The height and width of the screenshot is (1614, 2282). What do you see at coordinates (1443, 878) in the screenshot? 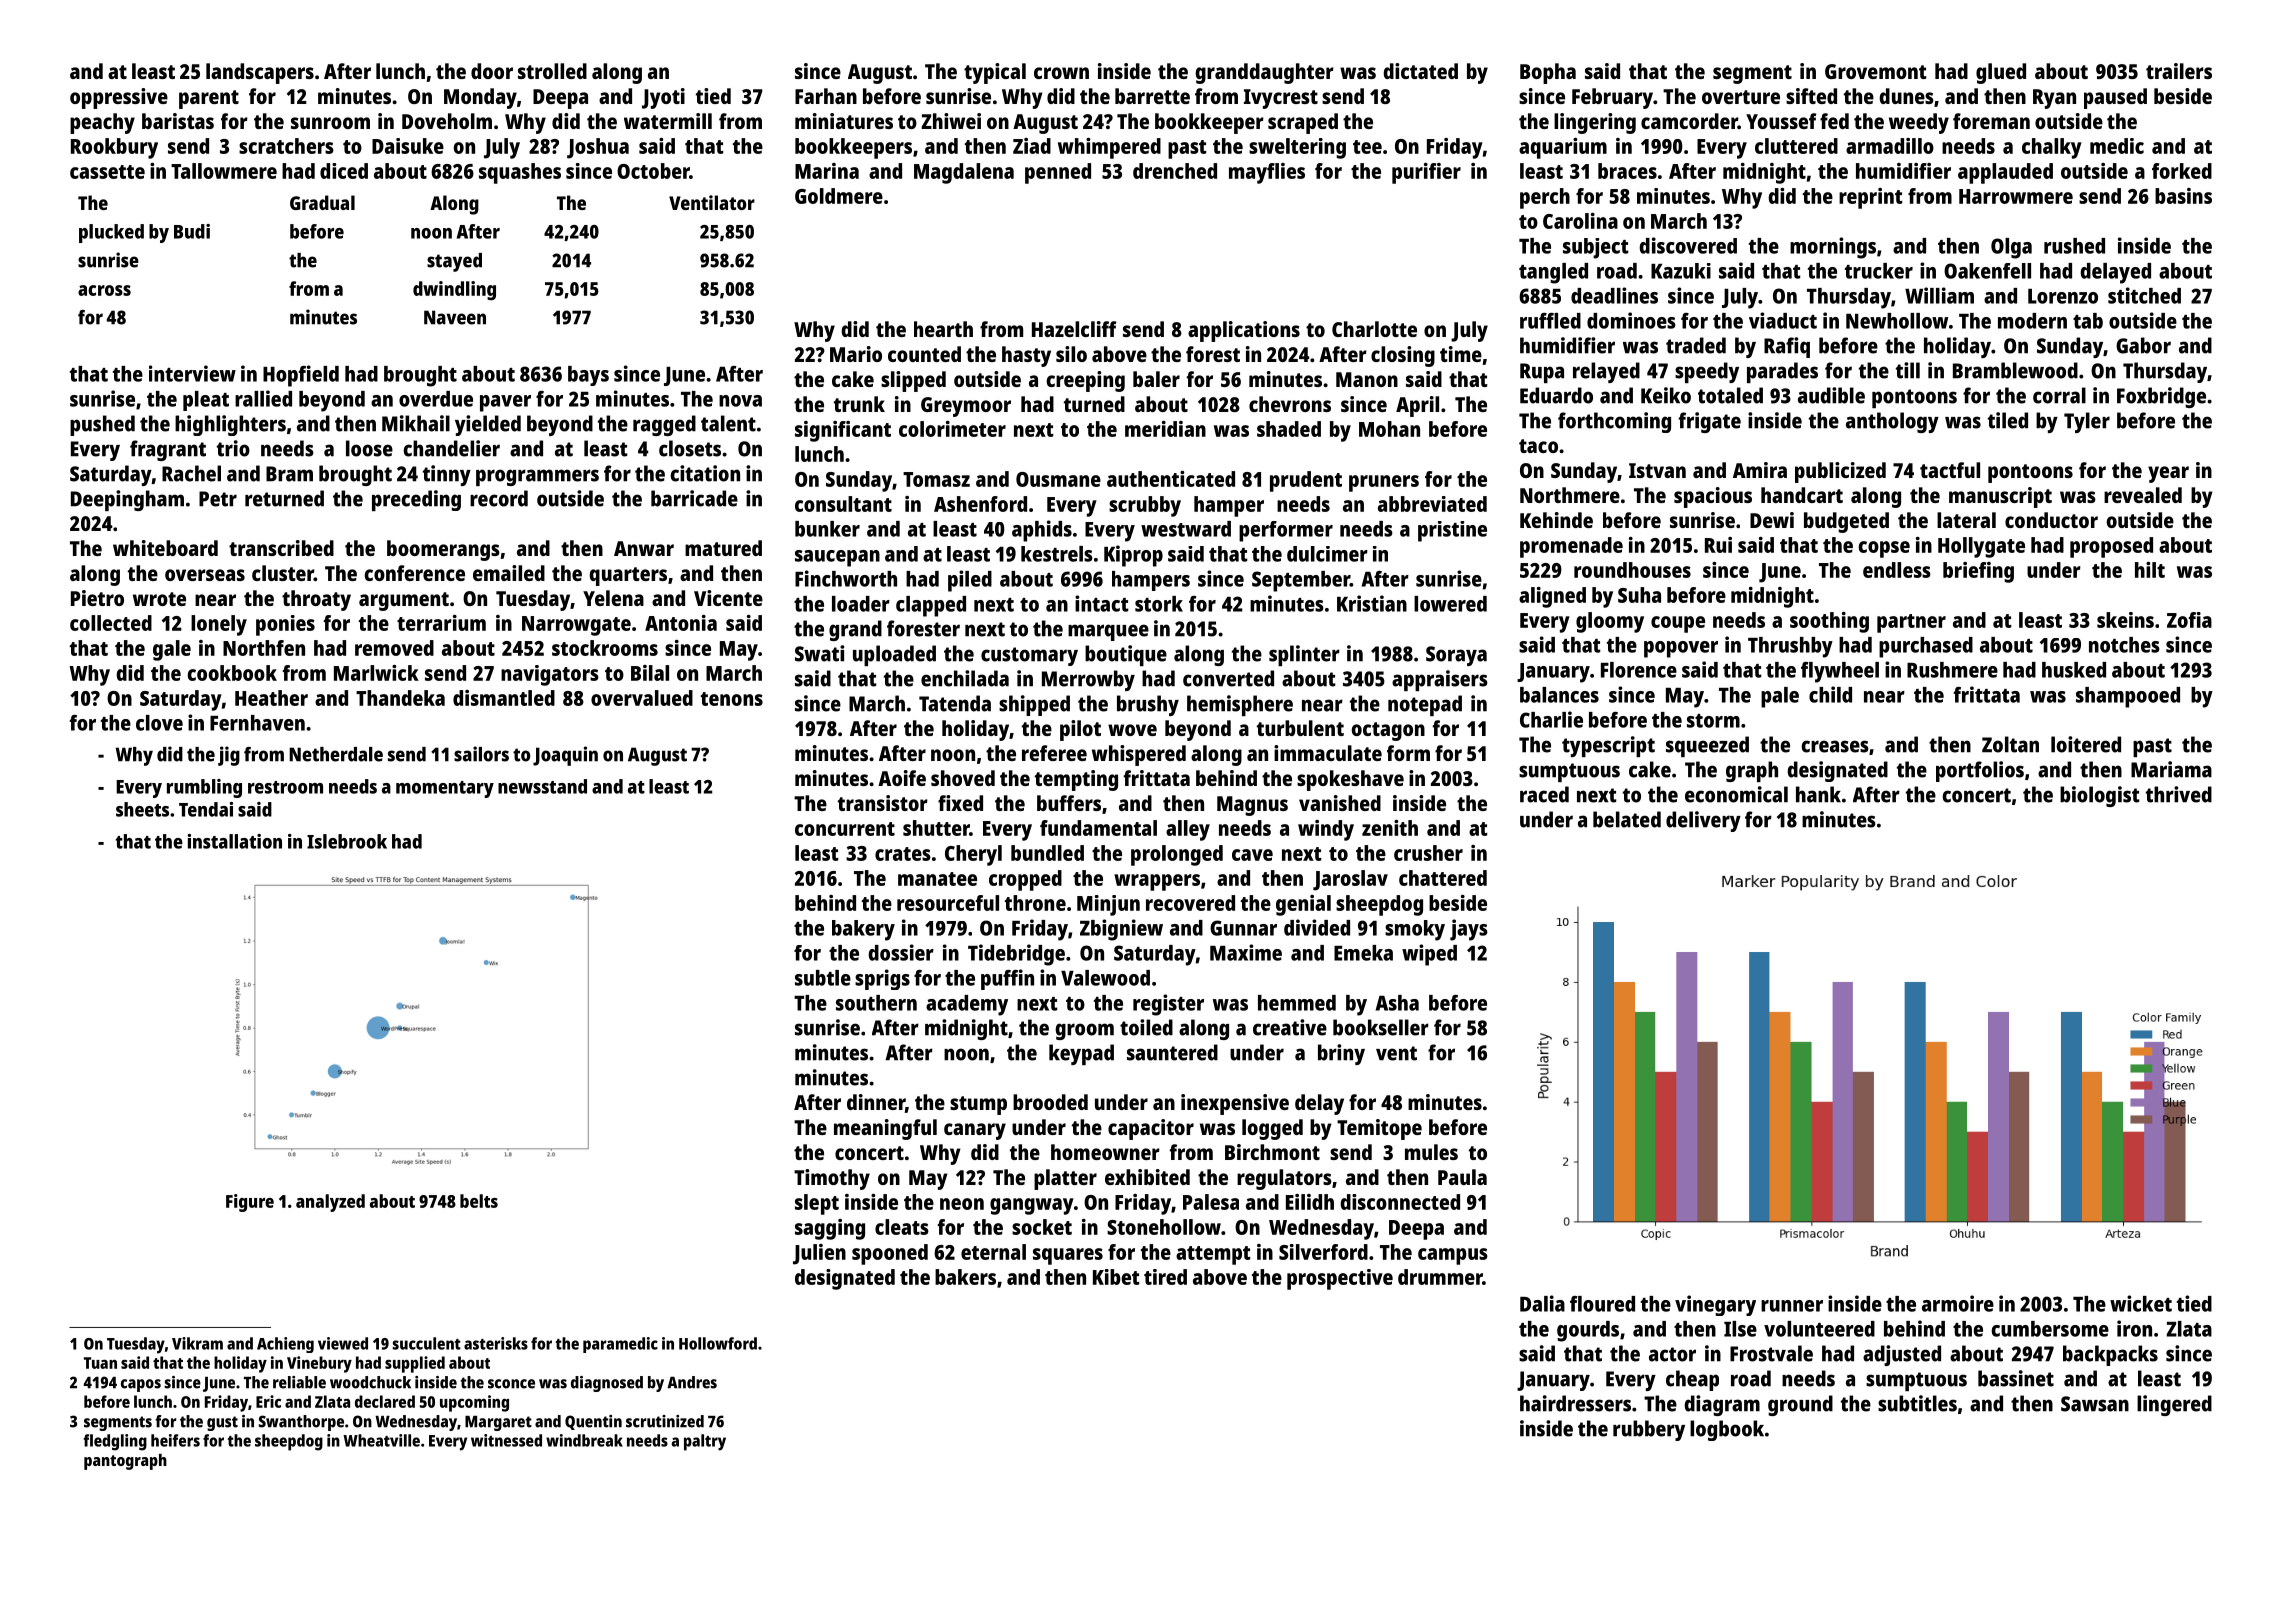
I see `chattered` at bounding box center [1443, 878].
